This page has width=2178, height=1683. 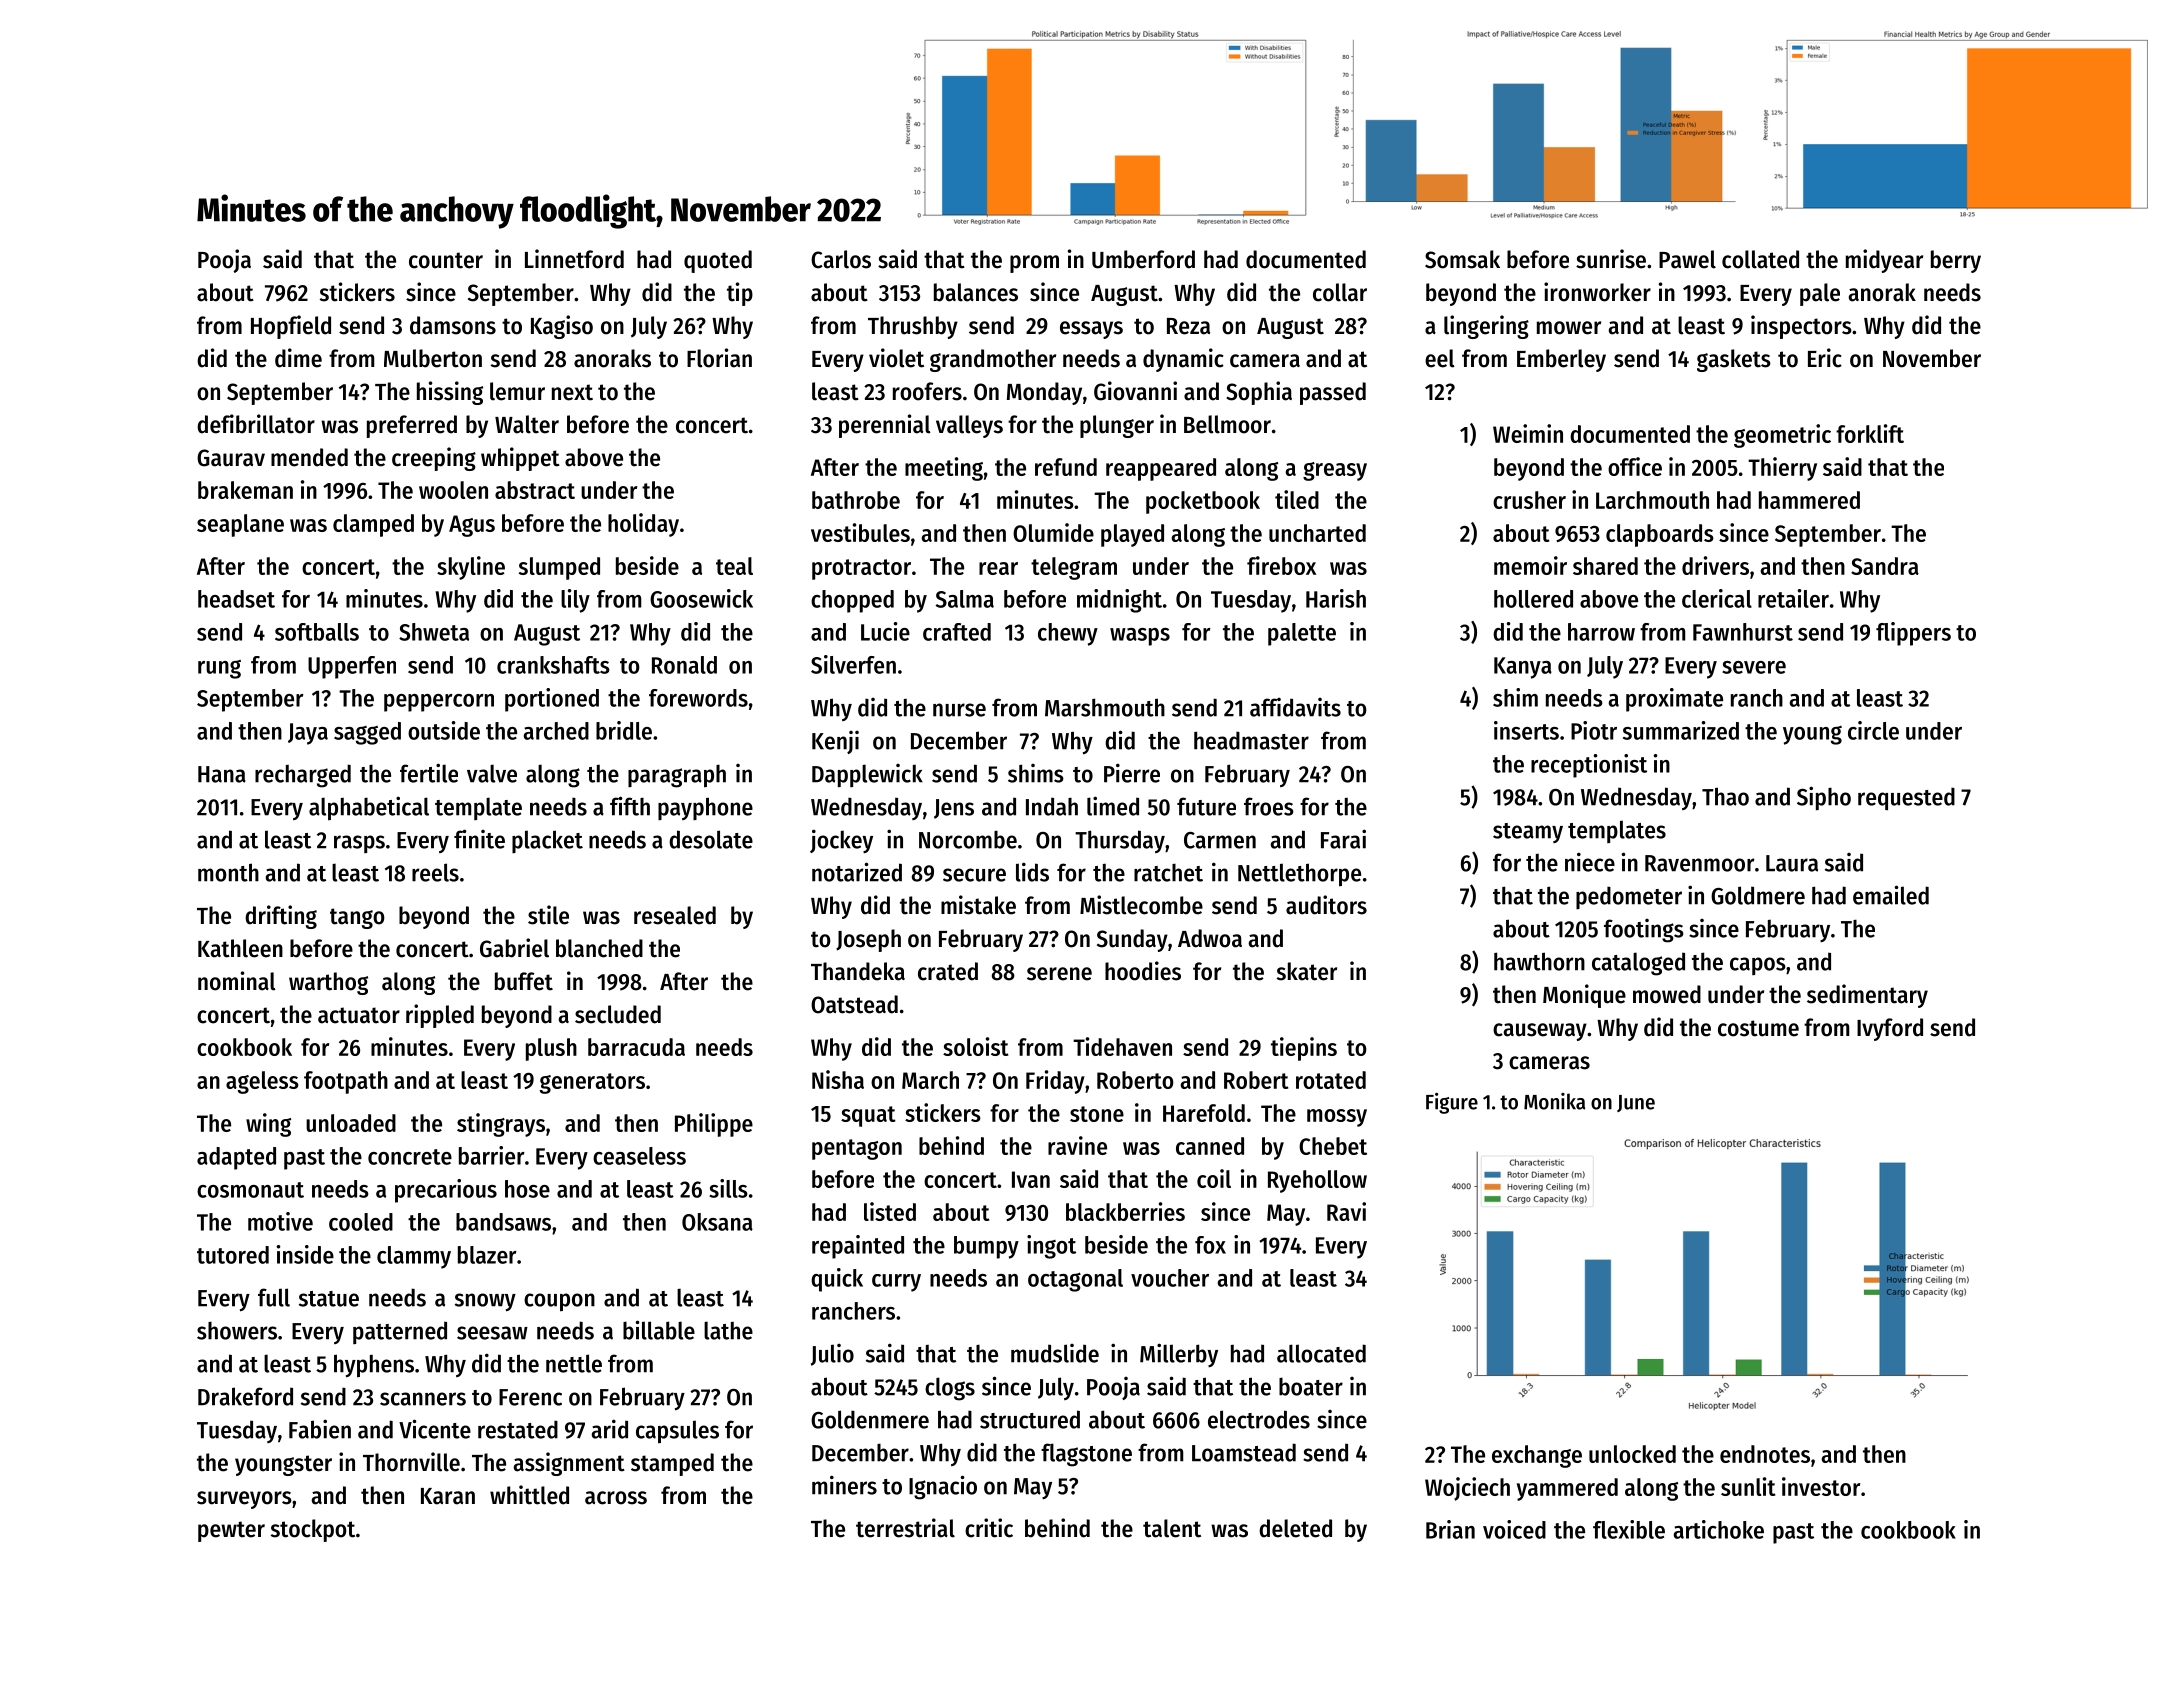 What do you see at coordinates (1132, 773) in the page?
I see `Pierre` at bounding box center [1132, 773].
